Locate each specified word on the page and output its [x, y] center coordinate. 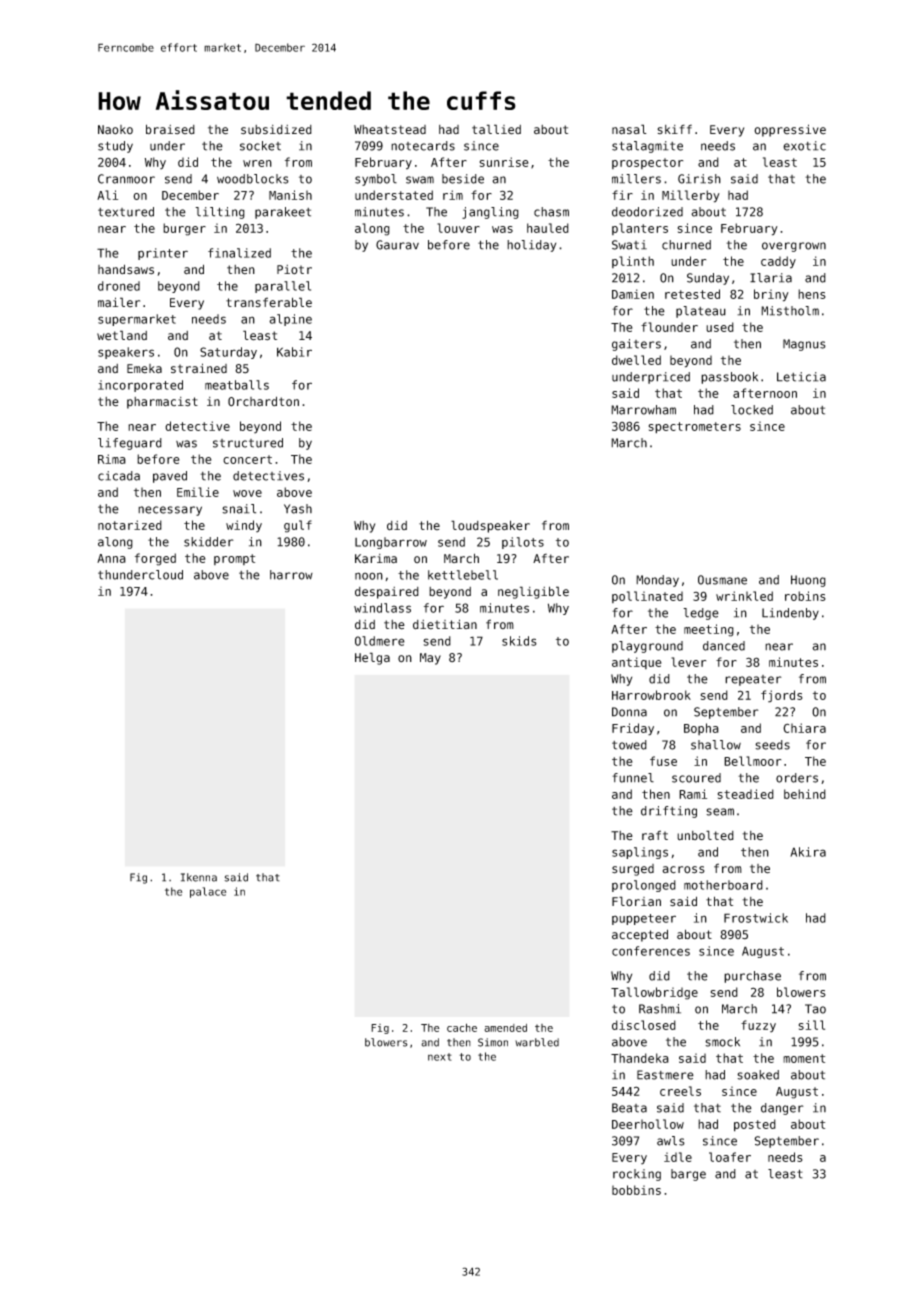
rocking [637, 1175]
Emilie [198, 492]
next [440, 1057]
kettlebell [463, 575]
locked [752, 410]
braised [170, 129]
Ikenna [199, 877]
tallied [496, 129]
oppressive [790, 130]
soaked [758, 1075]
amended [505, 1028]
